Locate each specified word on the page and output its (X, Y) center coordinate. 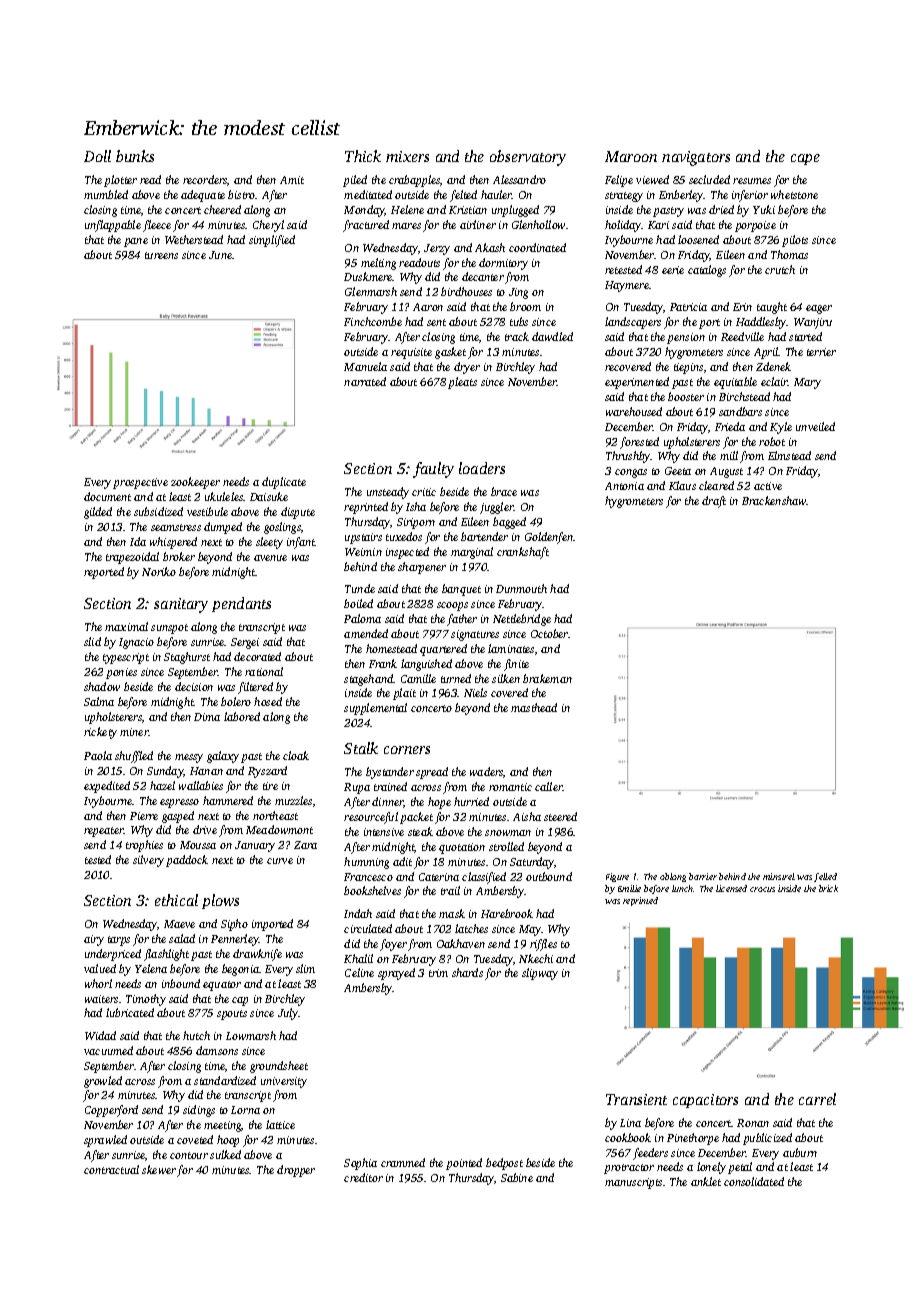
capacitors (705, 1101)
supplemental (375, 709)
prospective (140, 483)
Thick (363, 156)
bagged (509, 523)
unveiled (815, 426)
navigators (696, 158)
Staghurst (187, 658)
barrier (703, 876)
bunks (135, 156)
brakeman (547, 678)
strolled (506, 846)
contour (189, 1155)
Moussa (198, 845)
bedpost (504, 1164)
